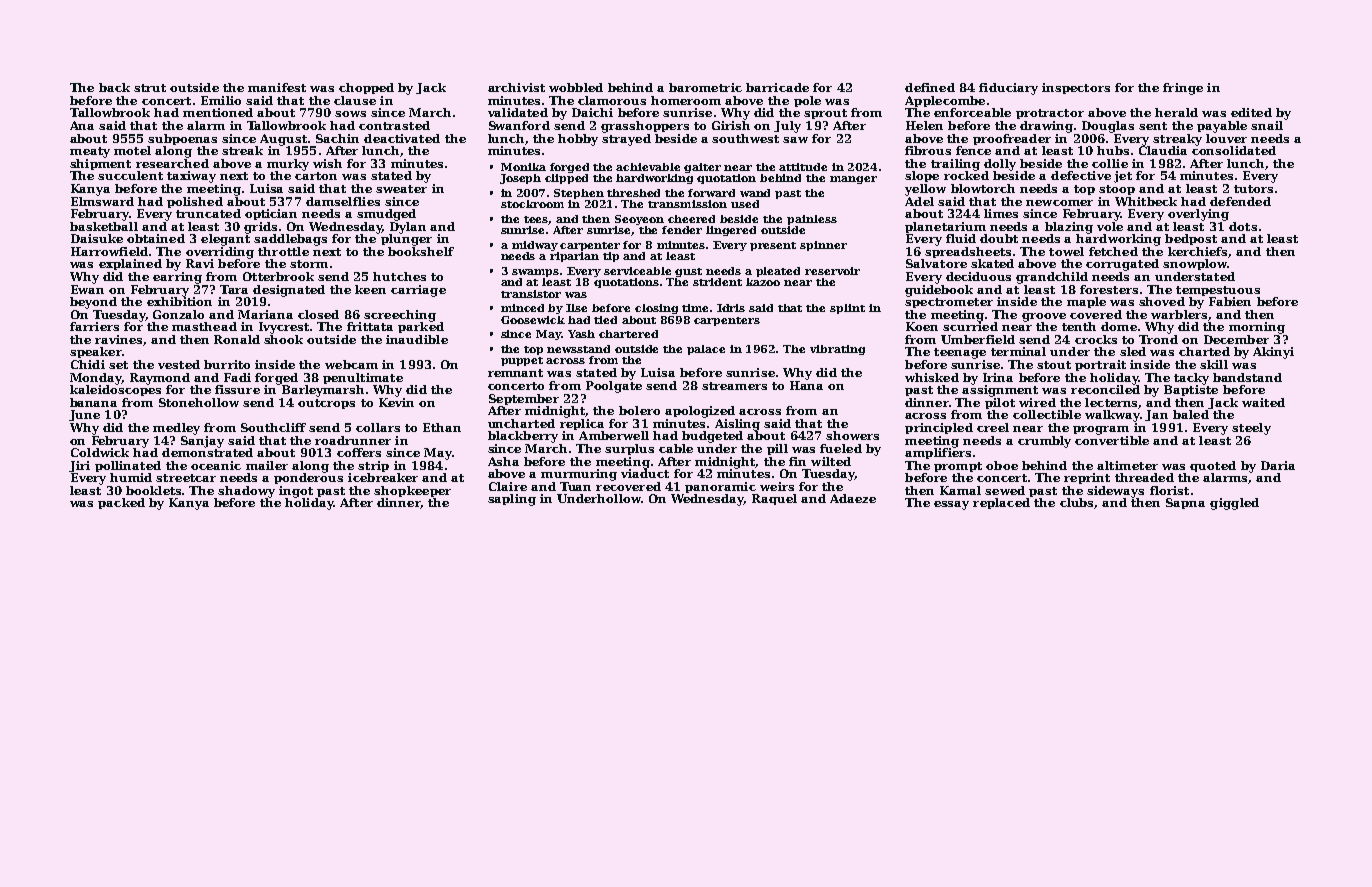 The height and width of the screenshot is (887, 1372). Describe the element at coordinates (290, 240) in the screenshot. I see `saddlebags` at that location.
